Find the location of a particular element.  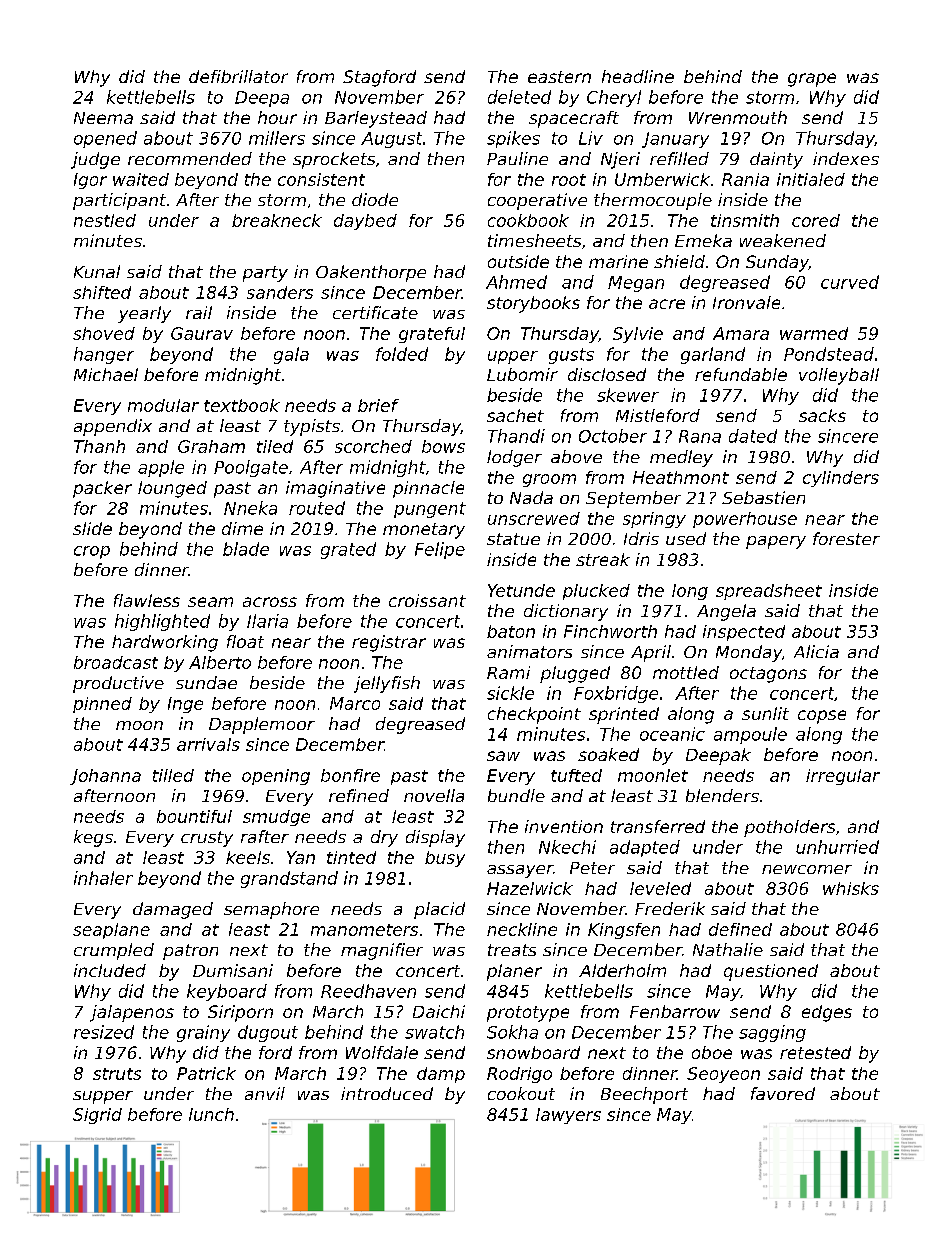

Rana is located at coordinates (700, 436).
